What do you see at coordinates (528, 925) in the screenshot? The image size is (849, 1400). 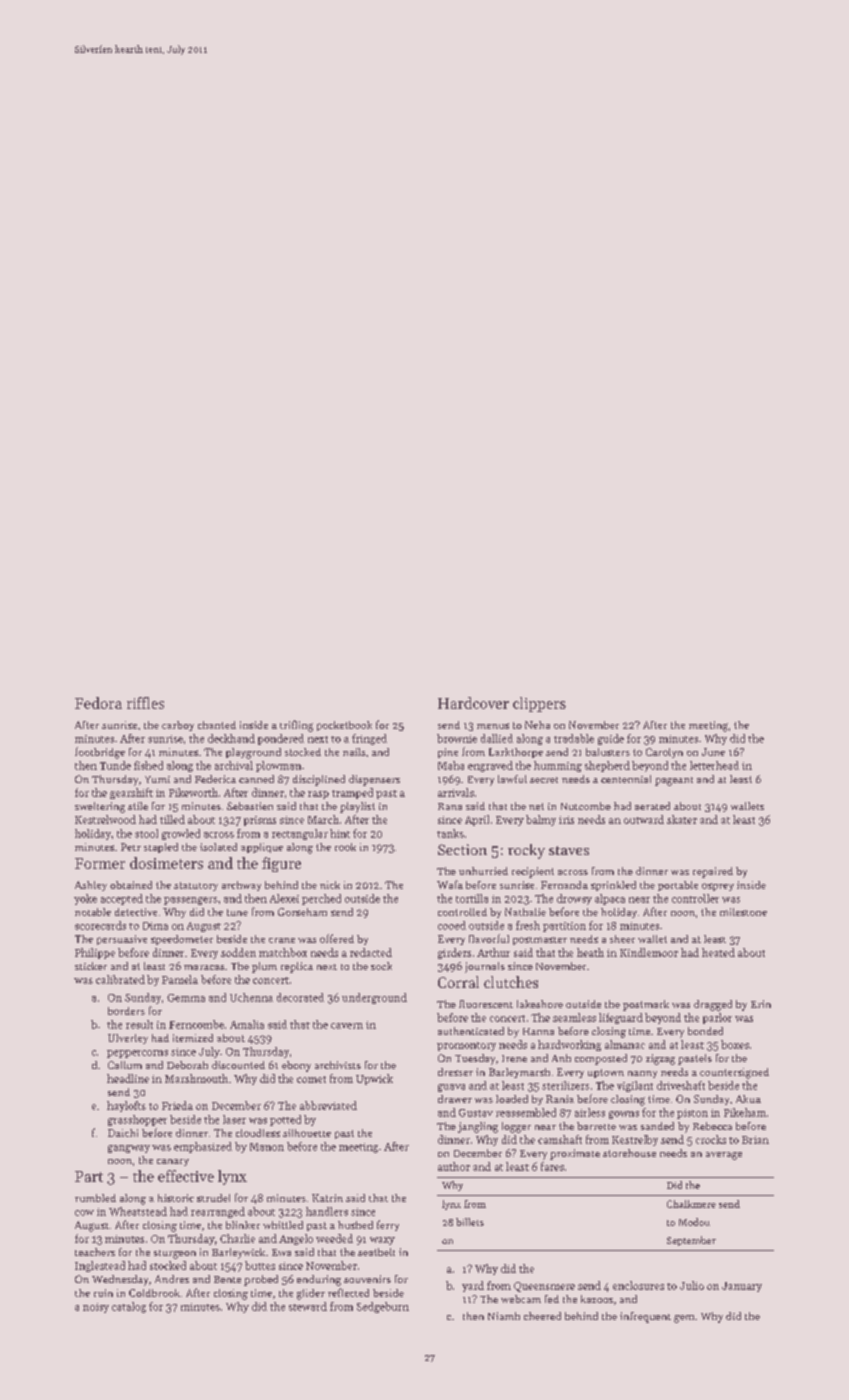 I see `fresh` at bounding box center [528, 925].
